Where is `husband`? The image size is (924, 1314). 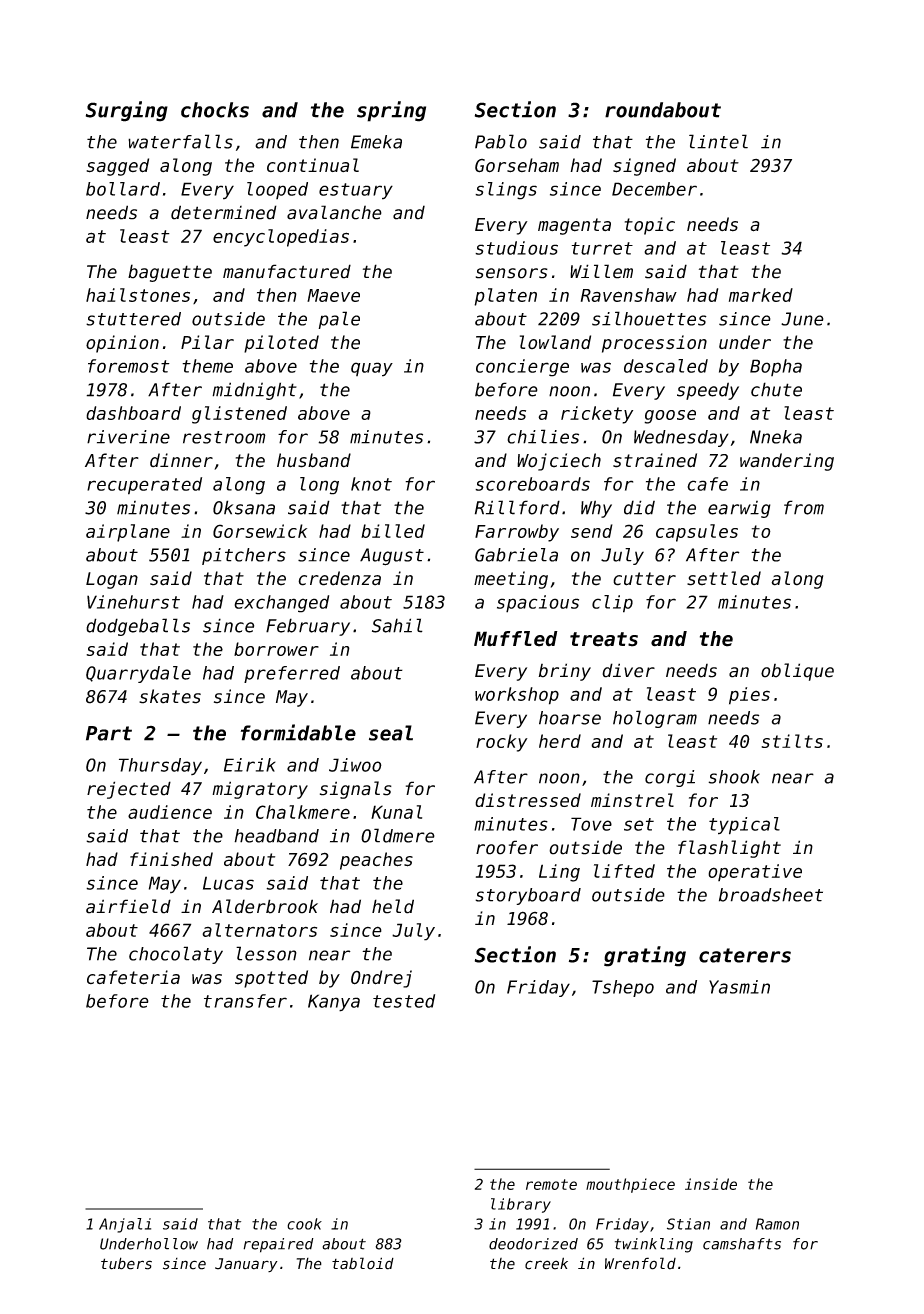 husband is located at coordinates (314, 460).
